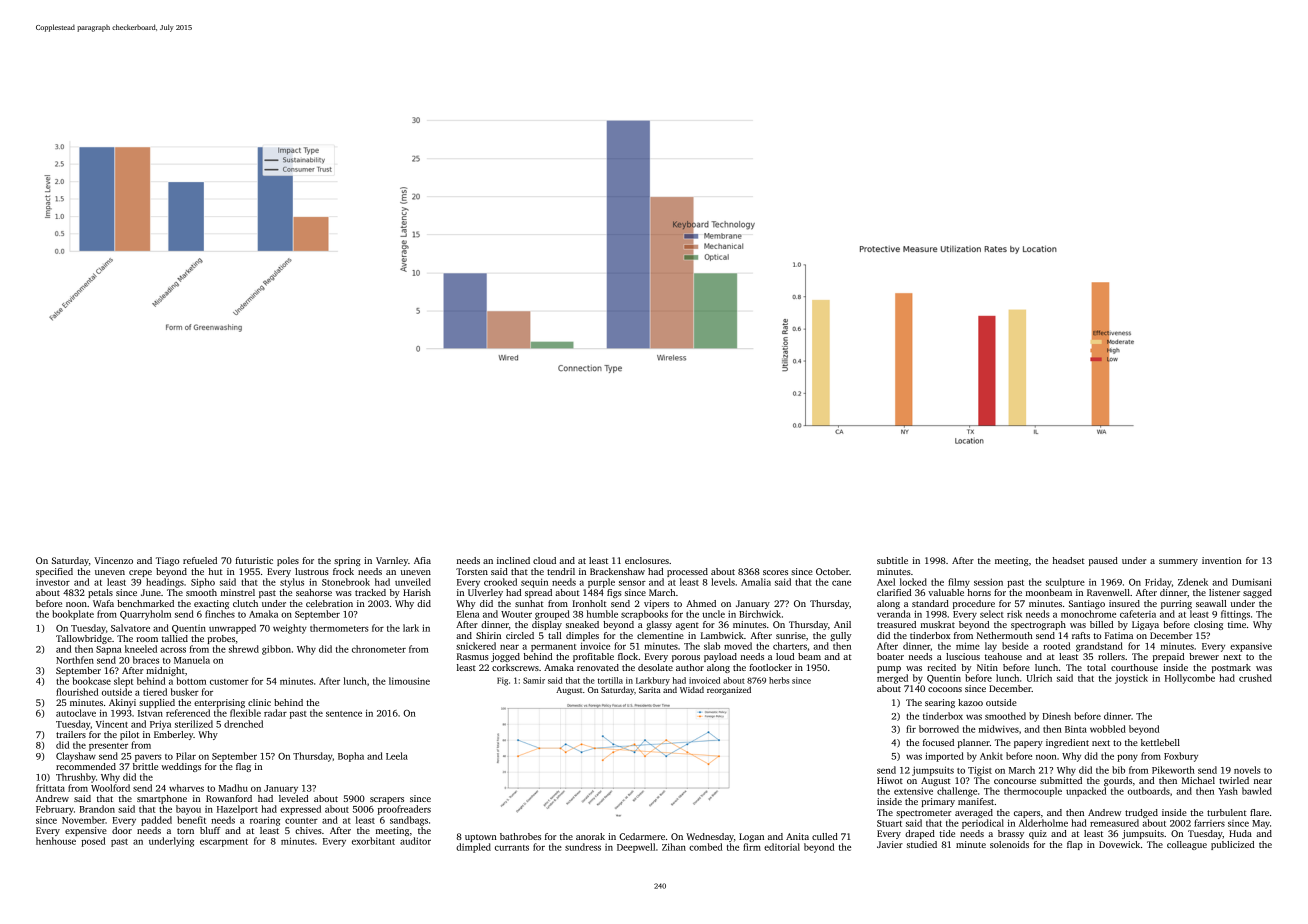  Describe the element at coordinates (1131, 679) in the screenshot. I see `joystick` at that location.
